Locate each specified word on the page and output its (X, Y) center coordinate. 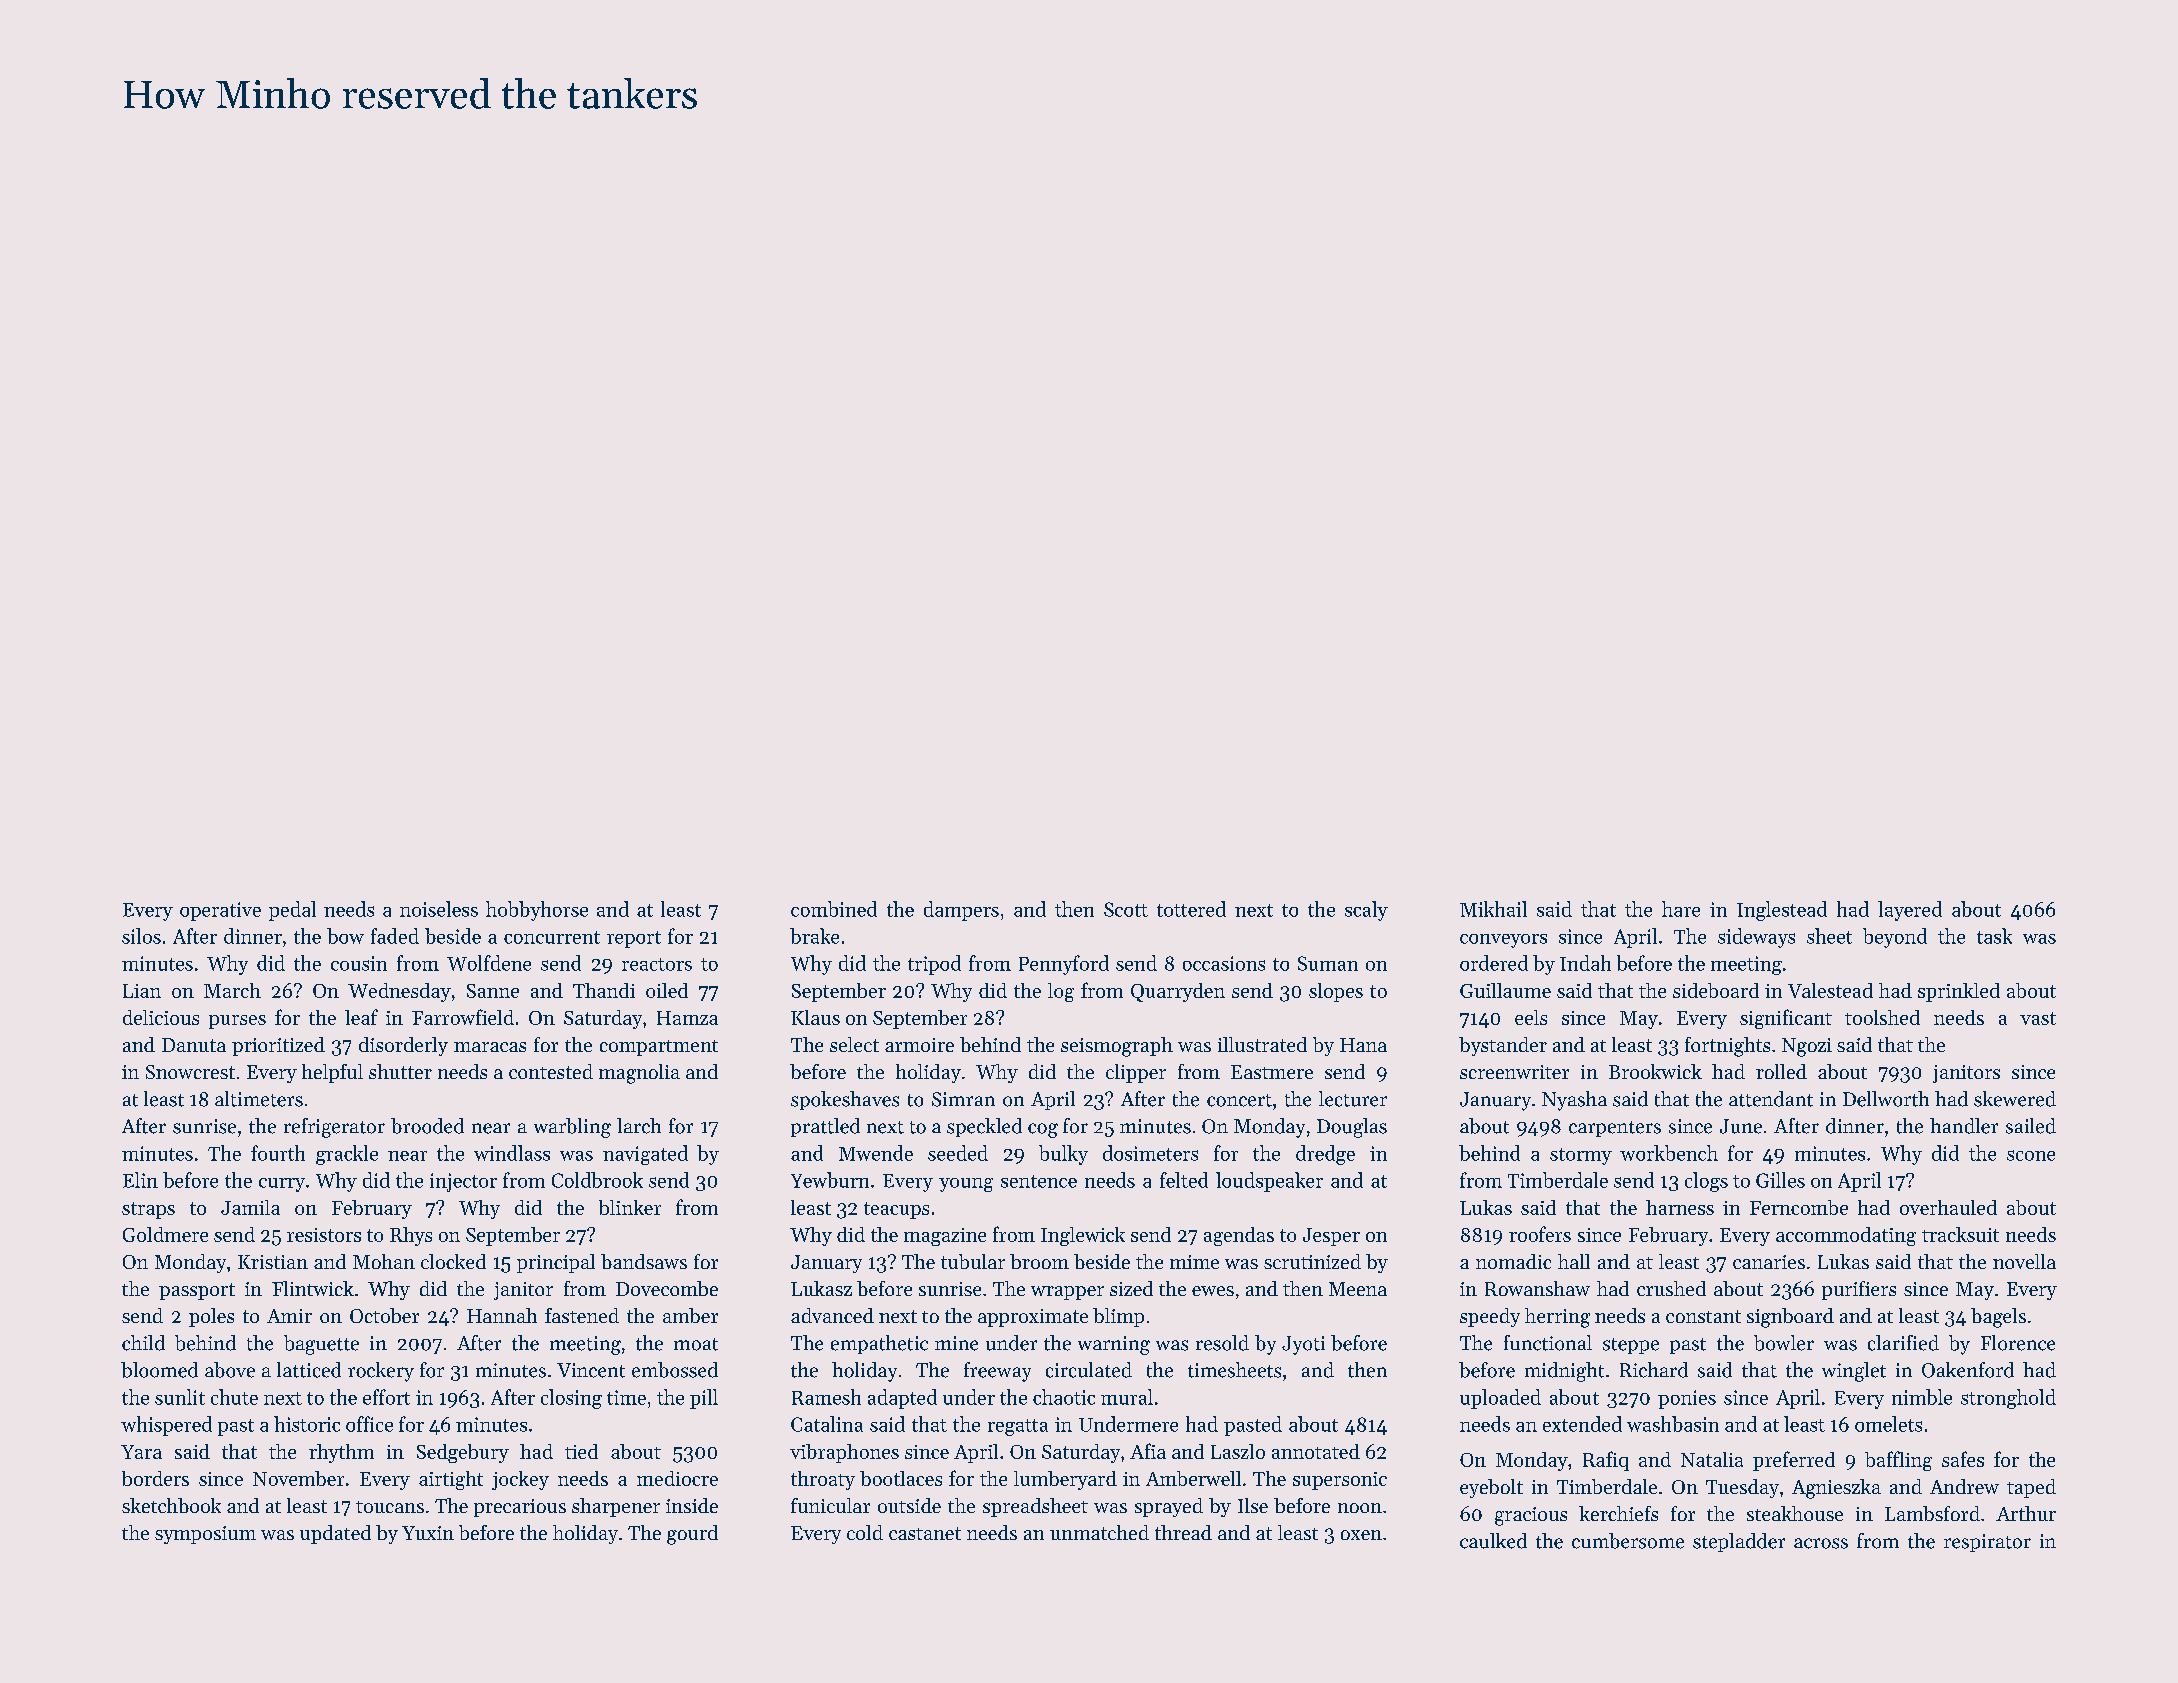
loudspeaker (1269, 1182)
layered (1910, 911)
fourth (278, 1153)
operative (220, 911)
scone (2031, 1155)
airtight (451, 1480)
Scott (1126, 909)
